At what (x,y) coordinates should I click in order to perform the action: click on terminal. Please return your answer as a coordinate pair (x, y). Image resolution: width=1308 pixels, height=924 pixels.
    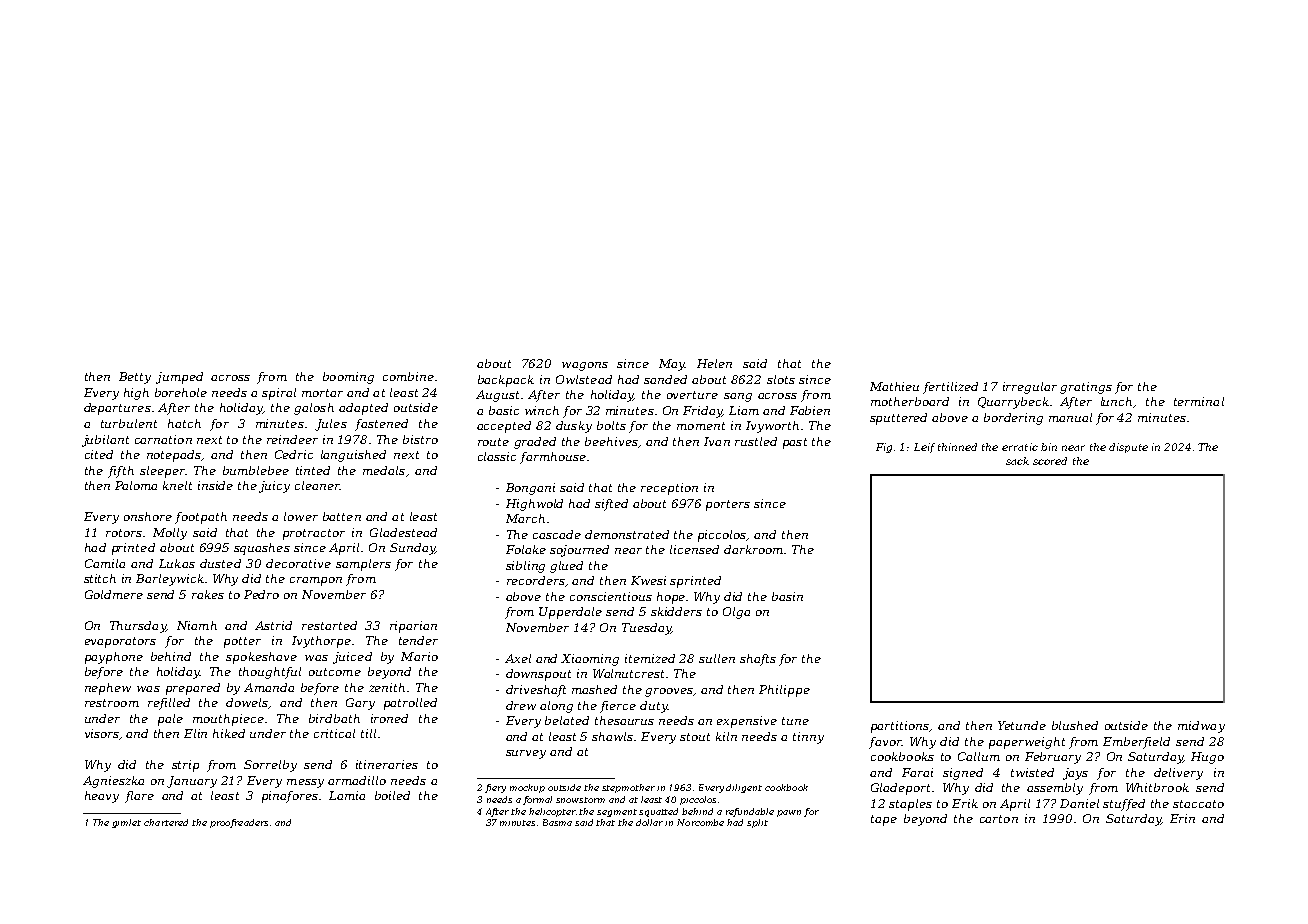
    Looking at the image, I should click on (1199, 401).
